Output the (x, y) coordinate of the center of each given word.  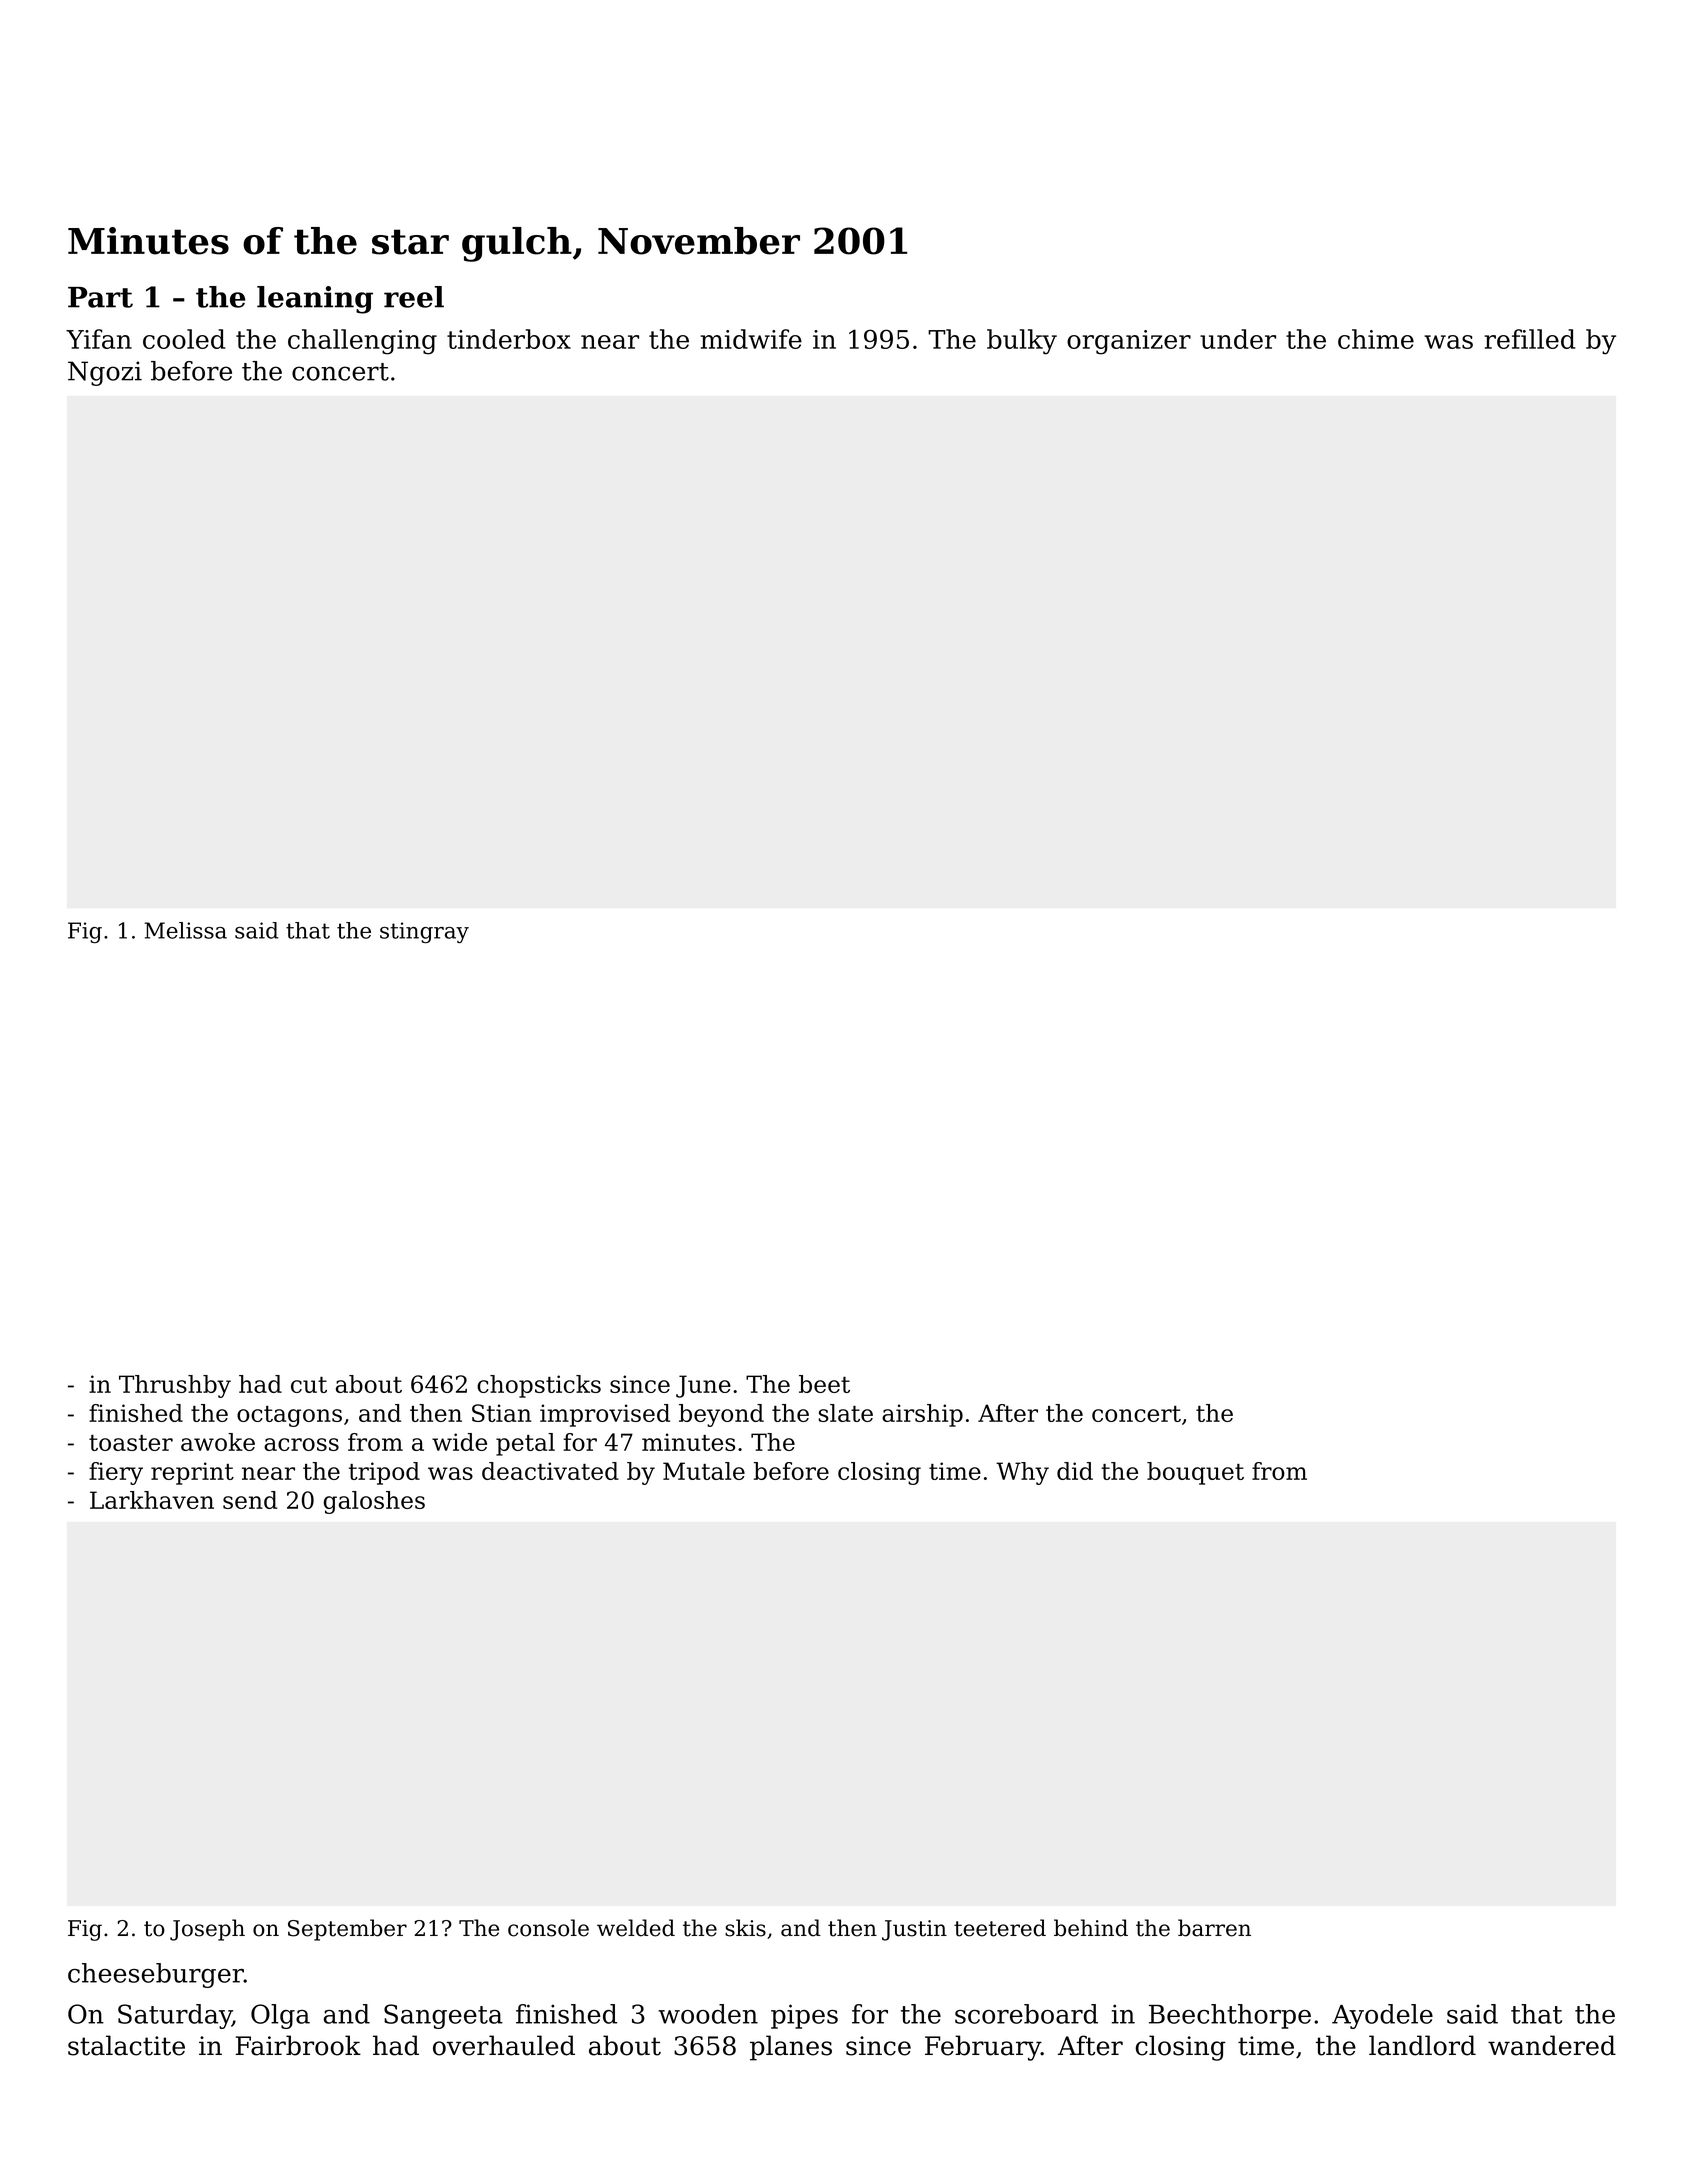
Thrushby (175, 1386)
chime (1376, 339)
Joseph (207, 1930)
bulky (1022, 342)
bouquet (1195, 1473)
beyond (721, 1415)
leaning (315, 300)
